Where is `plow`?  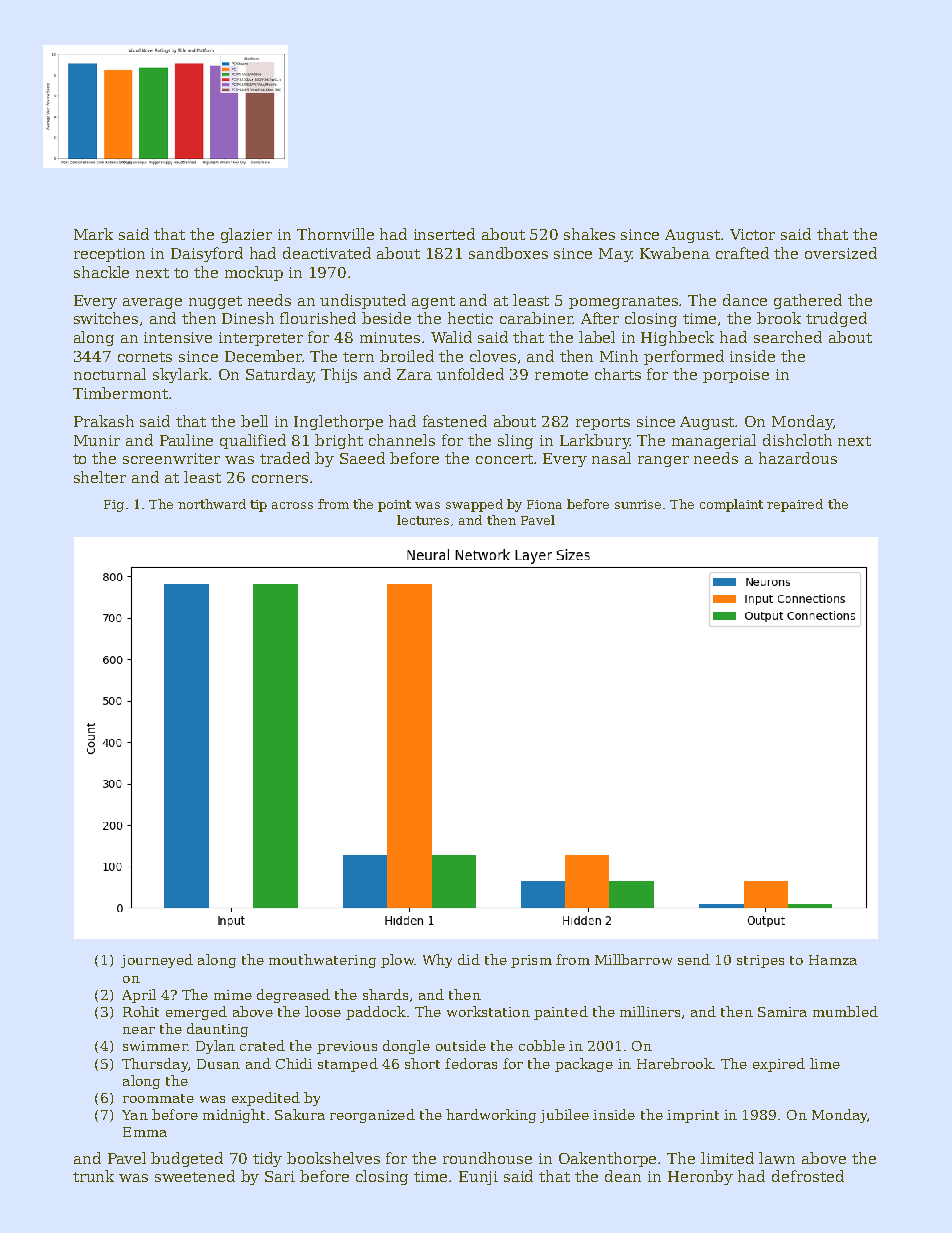 plow is located at coordinates (397, 961).
